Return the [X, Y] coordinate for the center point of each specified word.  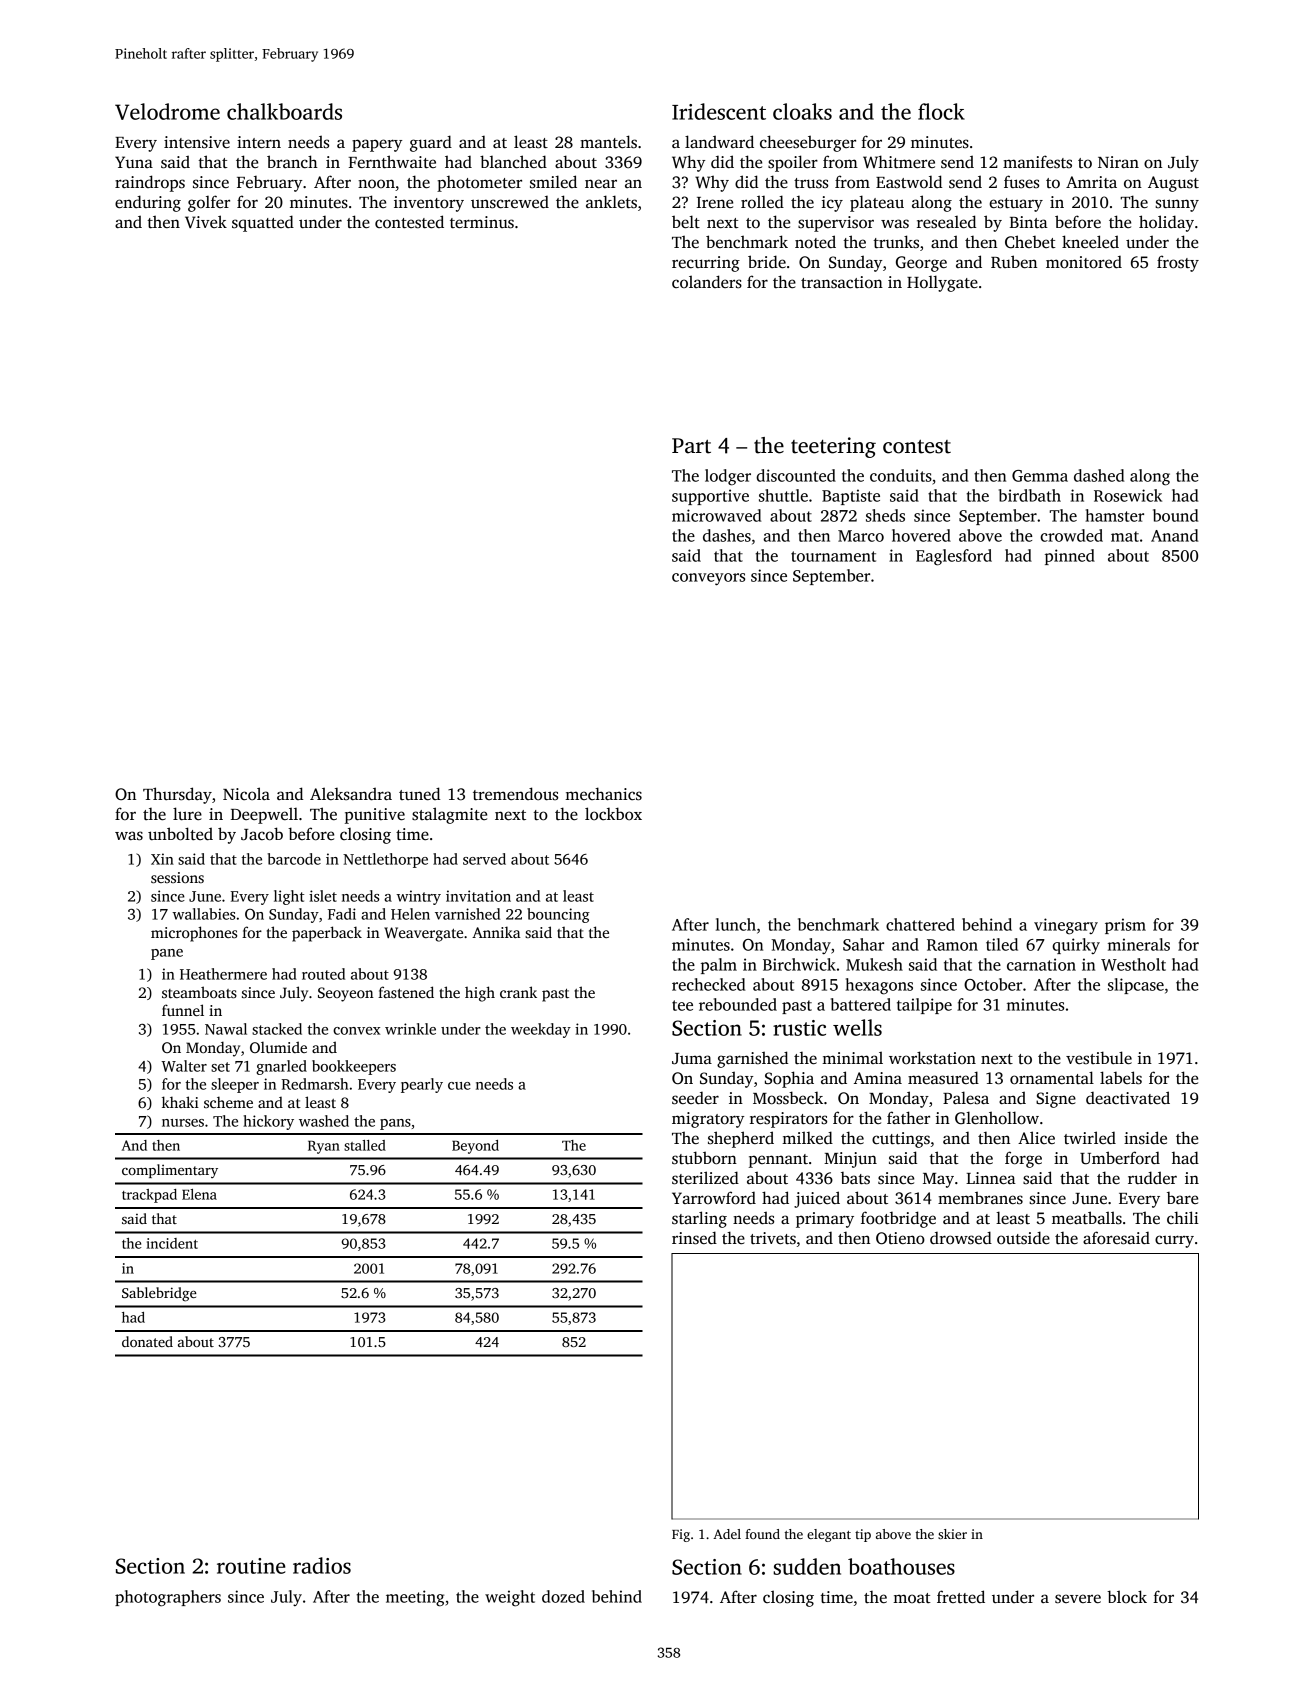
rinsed [694, 1238]
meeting [415, 1598]
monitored [1084, 262]
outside [1023, 1238]
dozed [563, 1596]
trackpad [149, 1196]
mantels [608, 142]
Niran [1118, 162]
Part [691, 446]
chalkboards [284, 111]
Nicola [246, 793]
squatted [263, 223]
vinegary [1066, 926]
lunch [736, 924]
